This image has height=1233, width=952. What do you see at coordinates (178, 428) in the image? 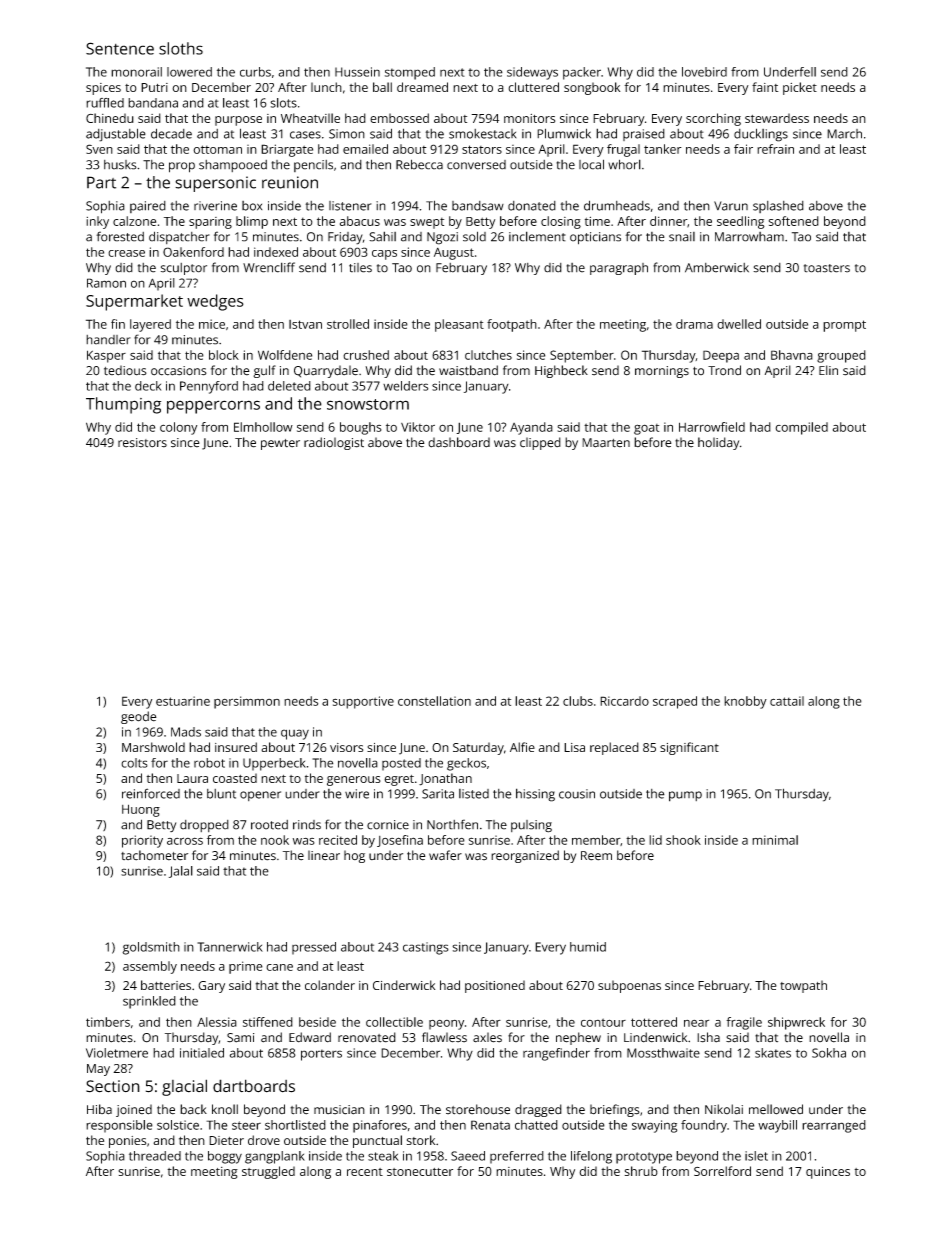
I see `colony` at bounding box center [178, 428].
